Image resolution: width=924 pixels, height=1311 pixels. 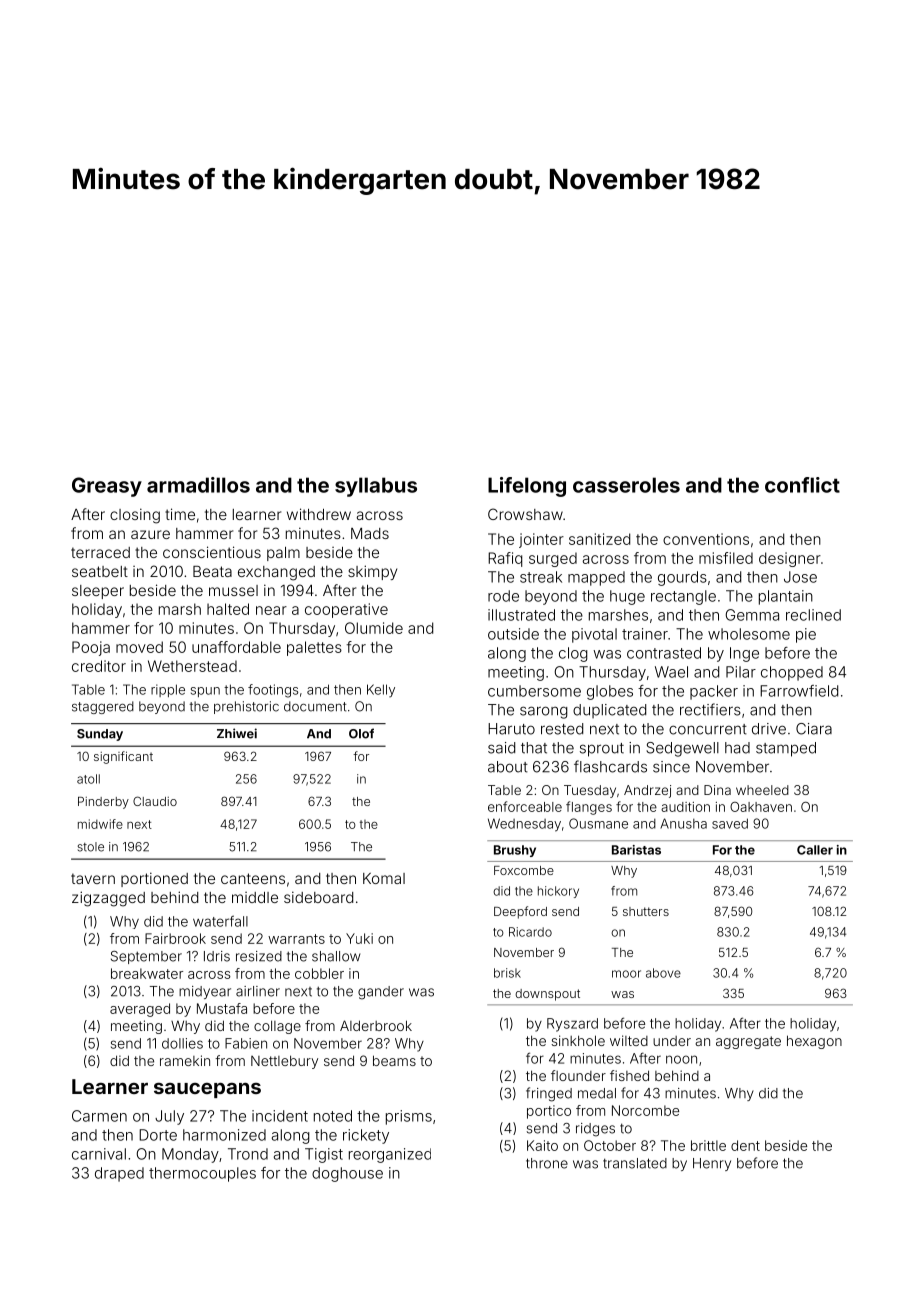 I want to click on dollies, so click(x=182, y=1043).
